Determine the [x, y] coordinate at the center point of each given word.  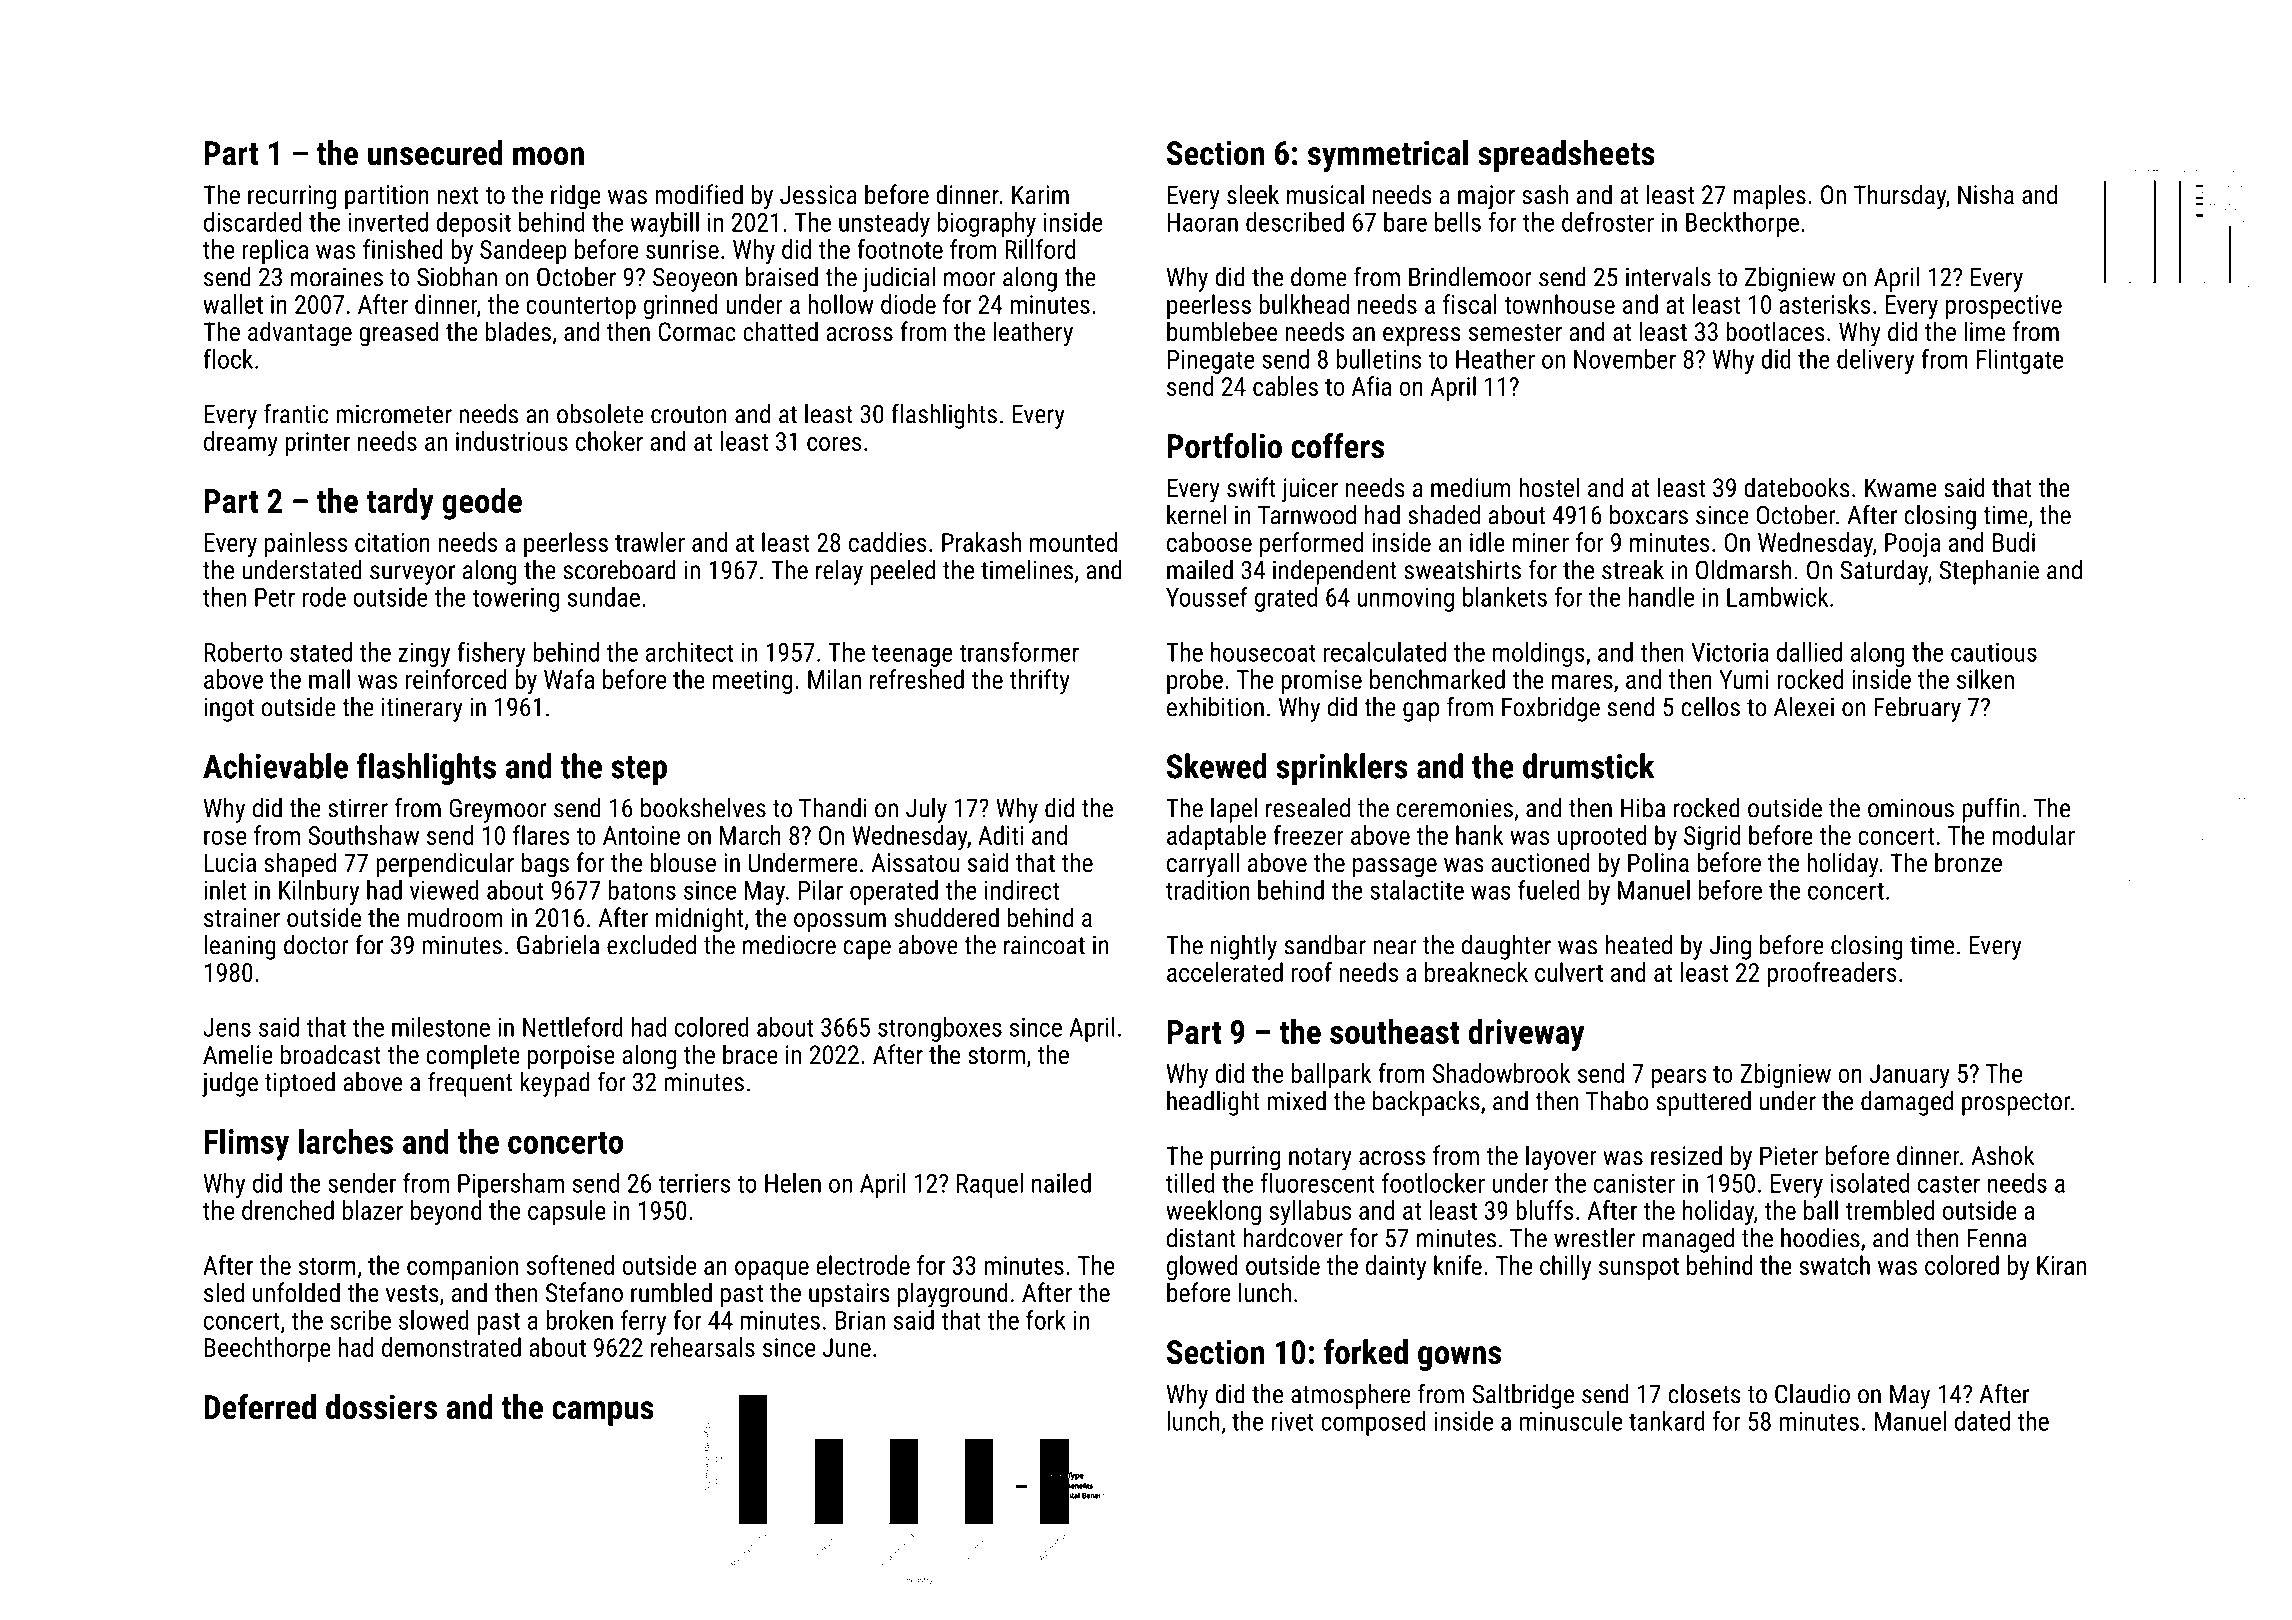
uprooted [1602, 837]
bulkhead [1304, 304]
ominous [1911, 808]
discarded [253, 222]
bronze [1968, 862]
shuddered [946, 917]
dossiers [381, 1407]
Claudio [1812, 1394]
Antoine [641, 835]
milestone [441, 1027]
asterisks [1824, 304]
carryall [1203, 865]
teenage [912, 655]
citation [392, 542]
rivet [1292, 1421]
